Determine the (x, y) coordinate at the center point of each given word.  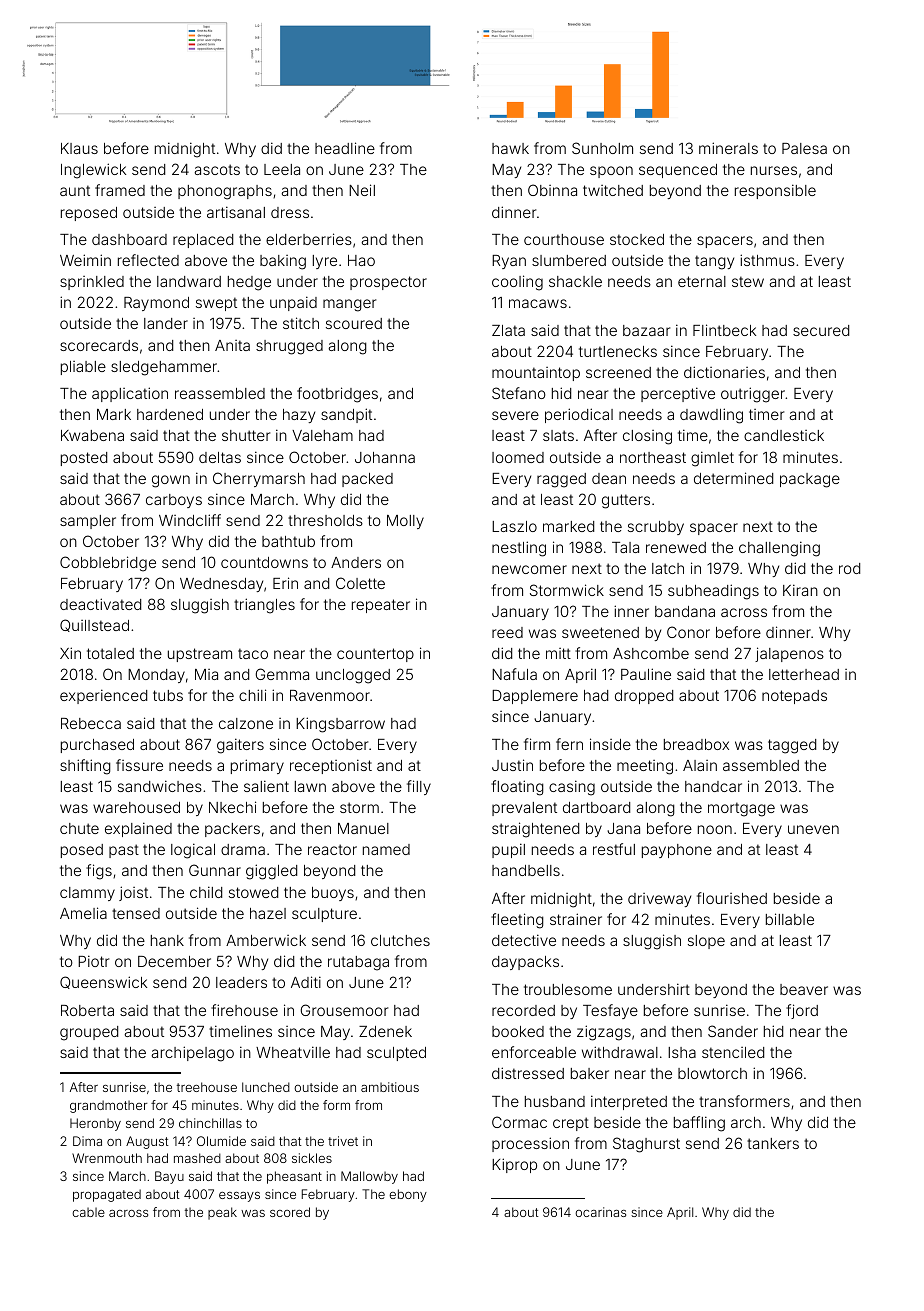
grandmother (108, 1106)
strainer (576, 919)
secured (821, 330)
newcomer (529, 569)
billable (790, 919)
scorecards (99, 345)
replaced (203, 241)
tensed (136, 913)
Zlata (508, 330)
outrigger (753, 395)
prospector (388, 283)
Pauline (646, 674)
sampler (88, 522)
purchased (97, 746)
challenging (779, 549)
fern (569, 744)
